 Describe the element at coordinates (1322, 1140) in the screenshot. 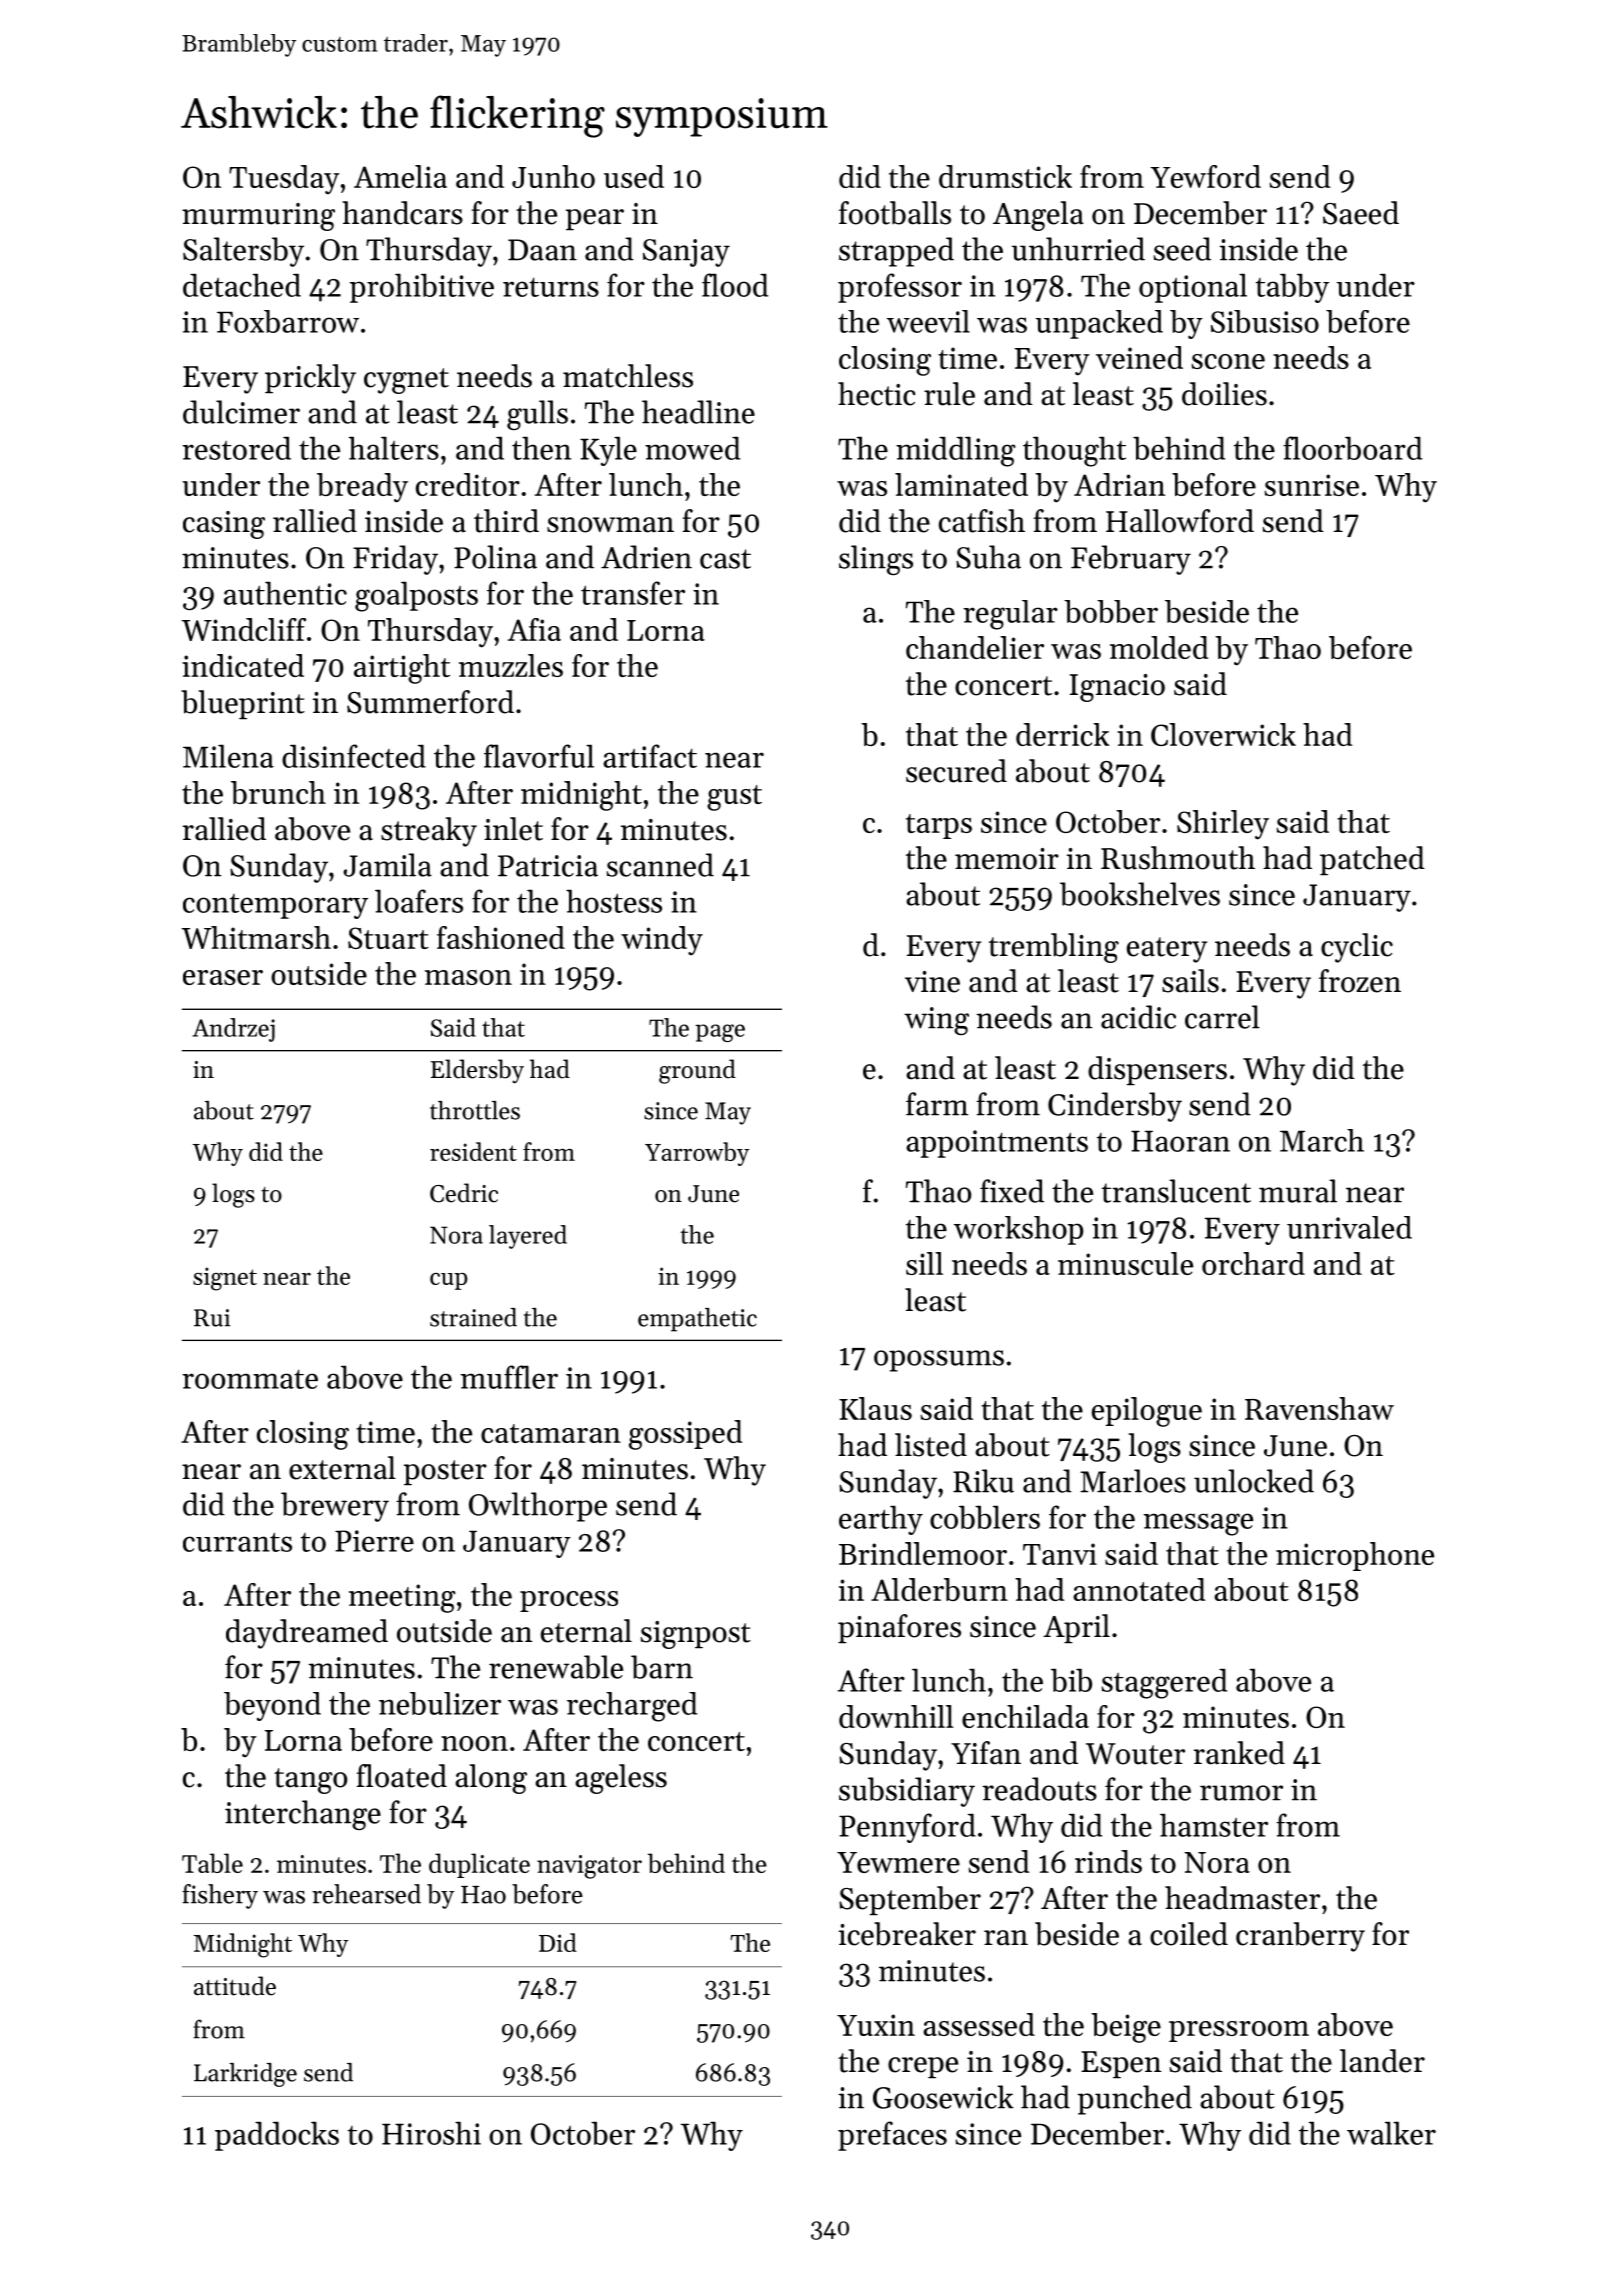

I see `March` at that location.
